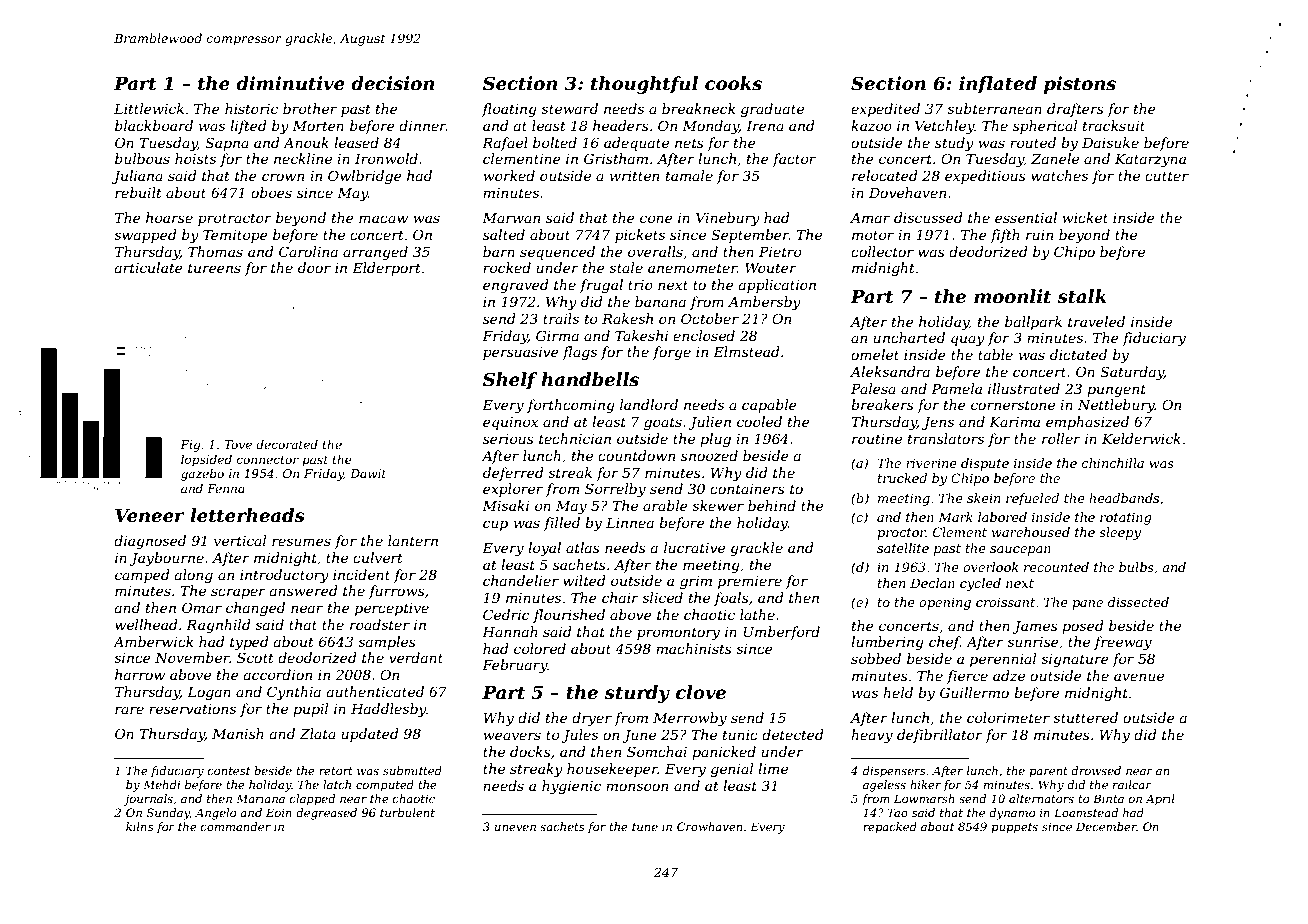 This document has height=924, width=1308. I want to click on Vetchley, so click(944, 127).
